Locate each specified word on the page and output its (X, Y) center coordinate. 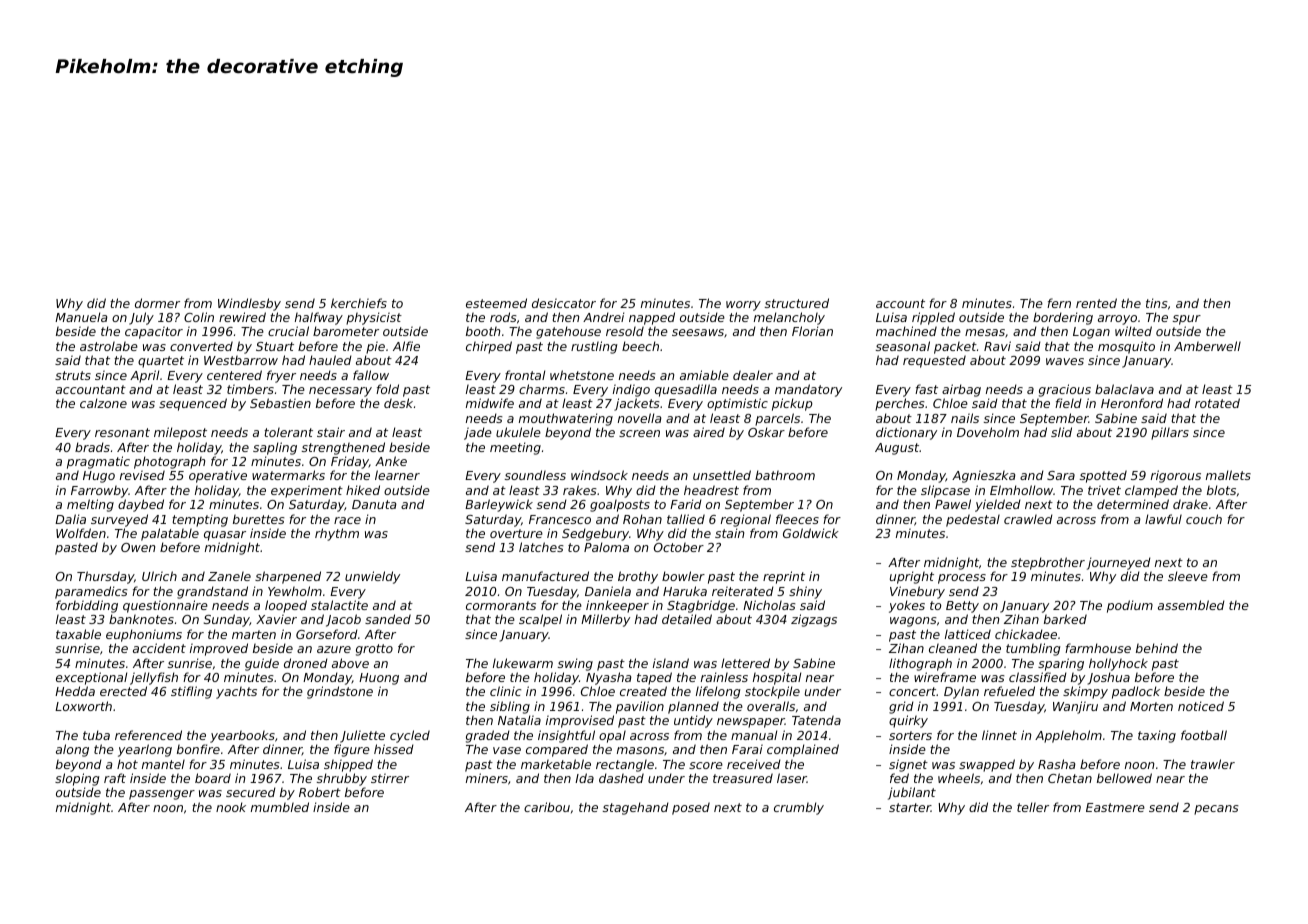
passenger (162, 795)
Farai (747, 749)
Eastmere (1115, 807)
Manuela (81, 317)
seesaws (698, 332)
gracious (1065, 390)
